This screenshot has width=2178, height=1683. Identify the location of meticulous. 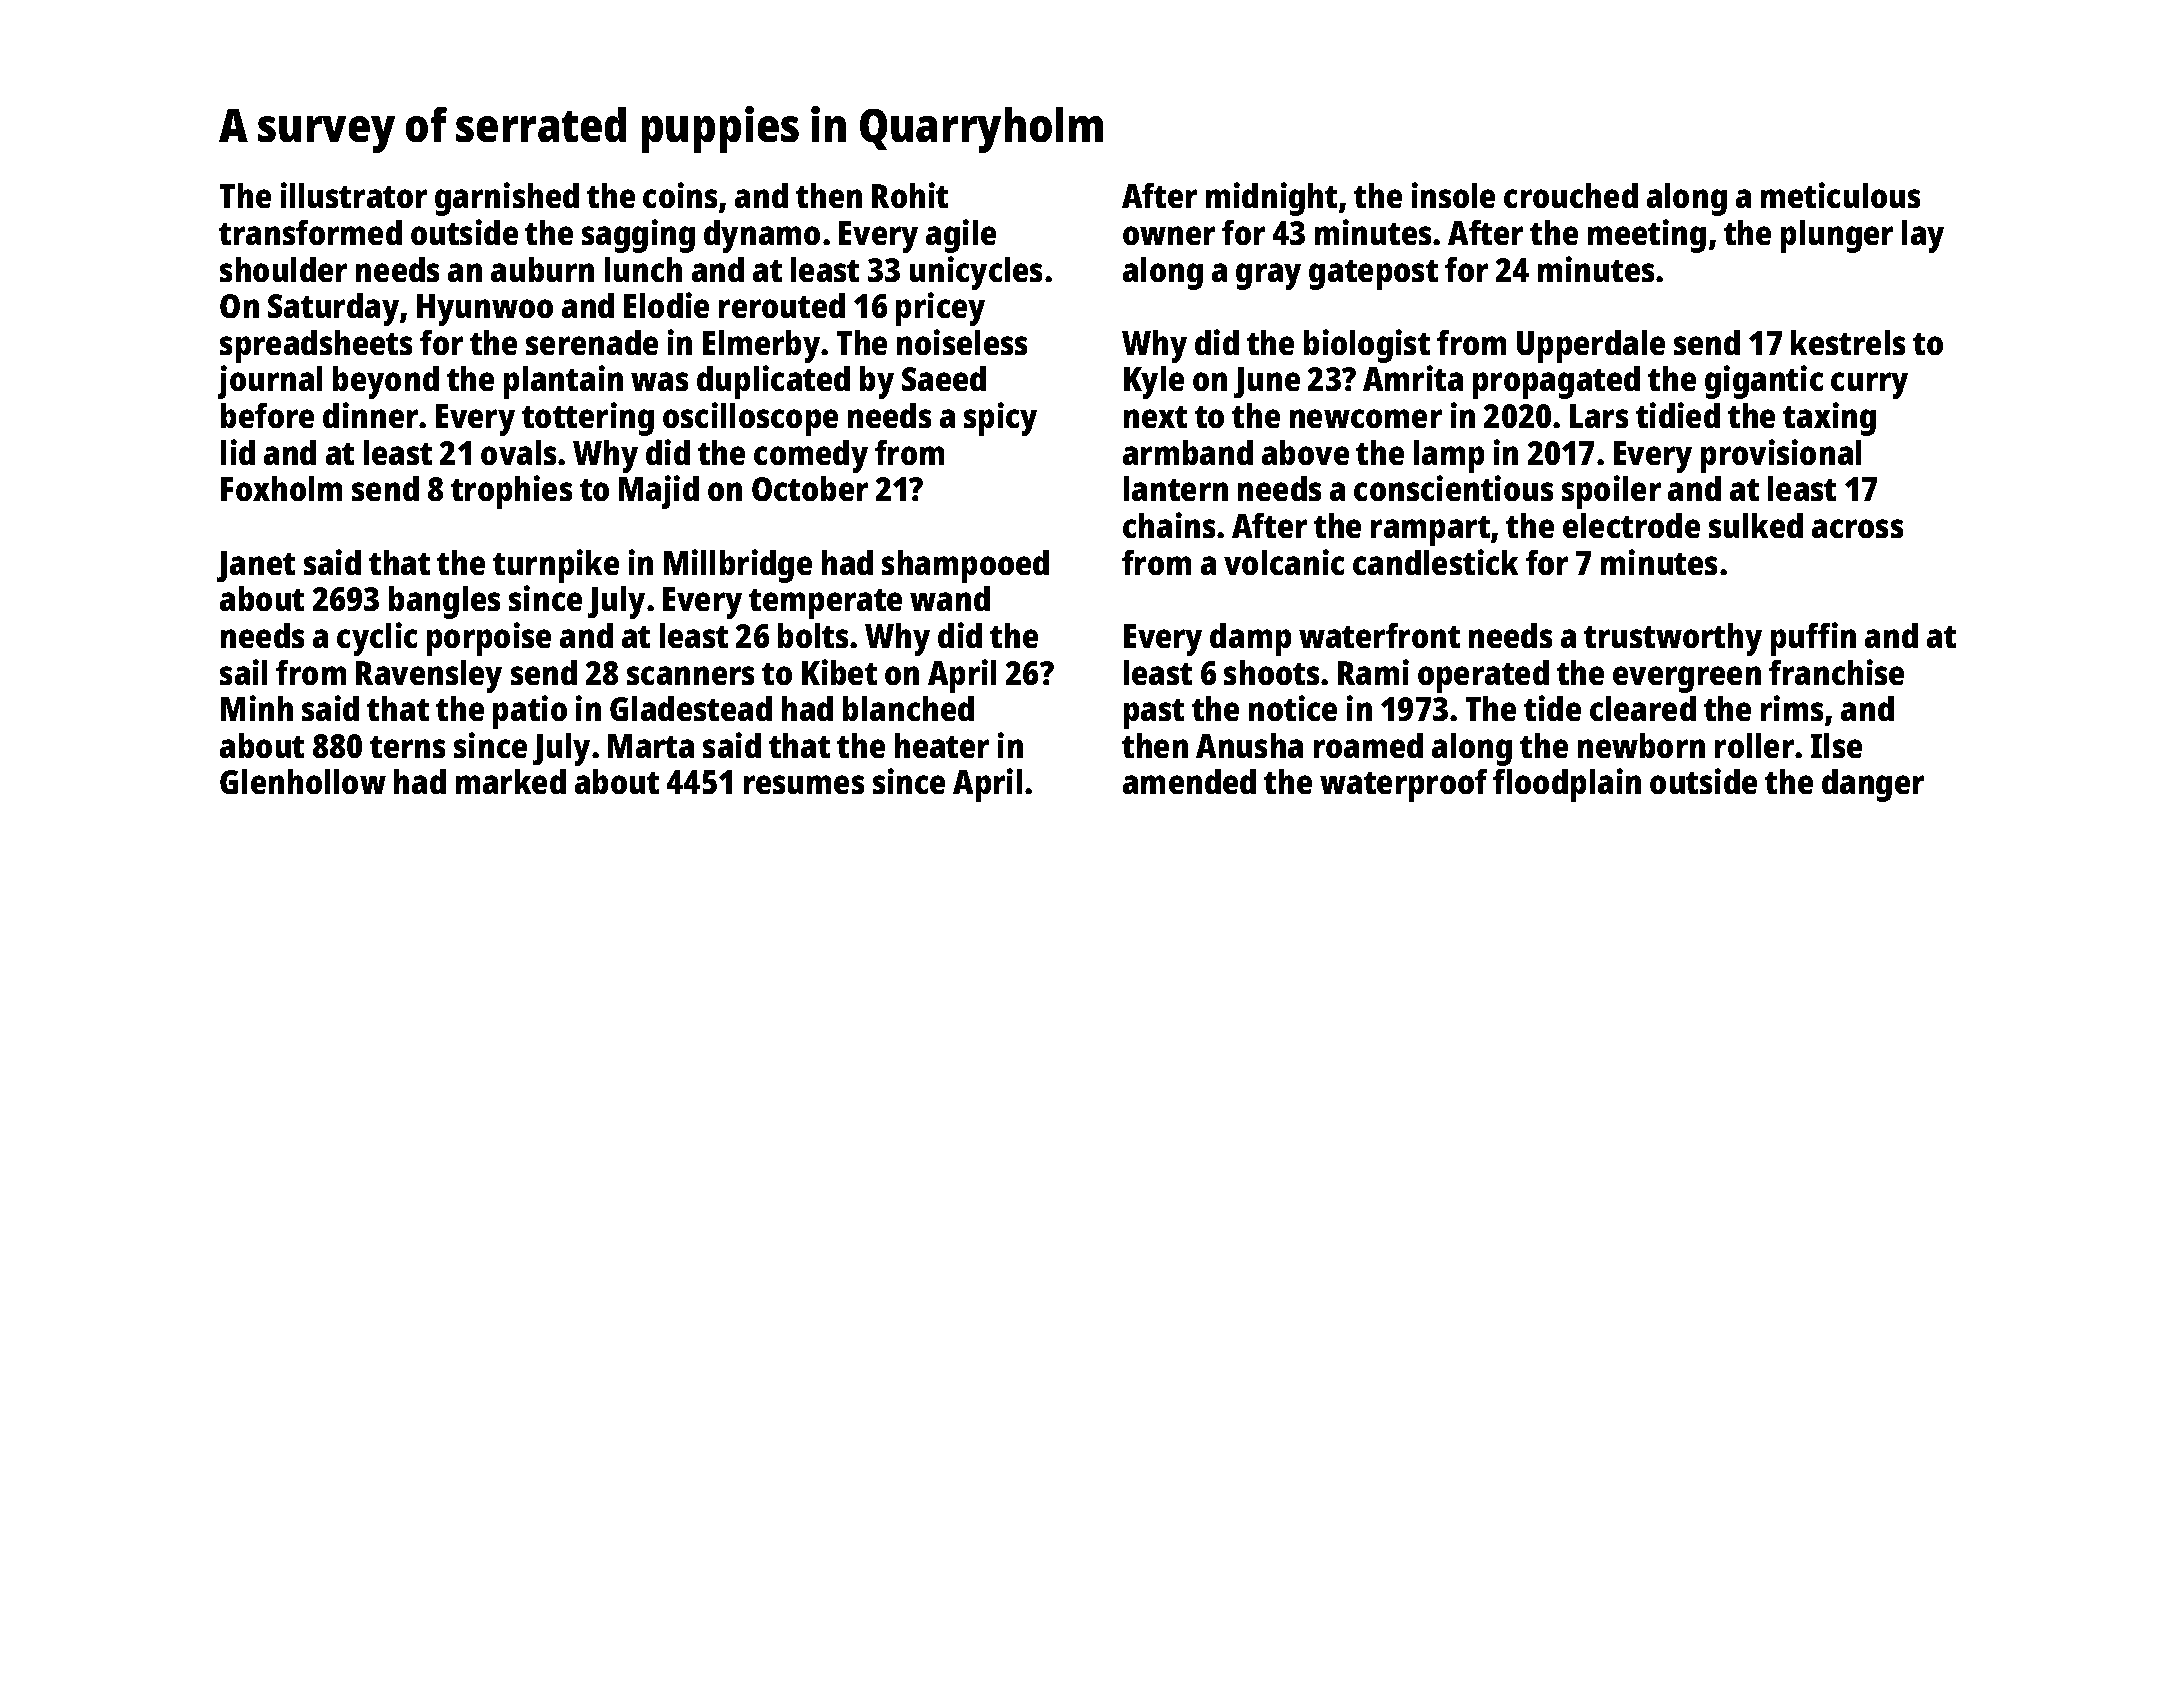
(1840, 195).
